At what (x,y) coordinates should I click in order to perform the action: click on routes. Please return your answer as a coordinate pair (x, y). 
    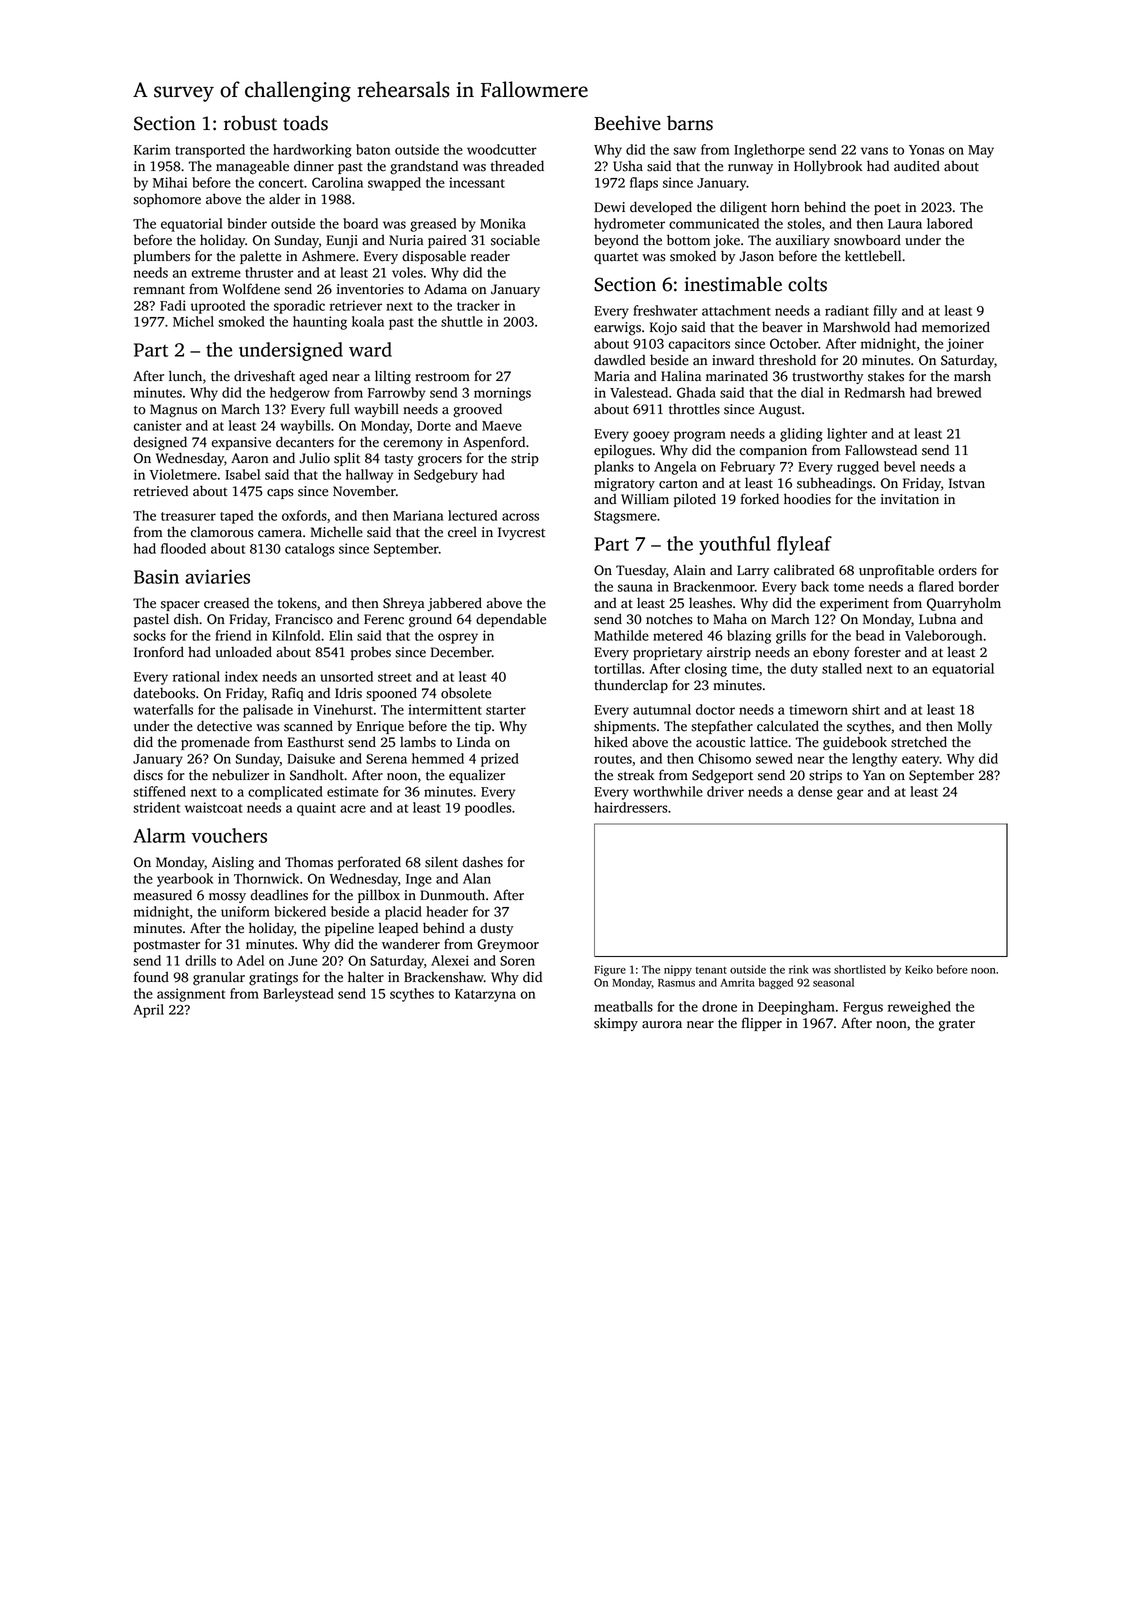
    Looking at the image, I should click on (613, 759).
